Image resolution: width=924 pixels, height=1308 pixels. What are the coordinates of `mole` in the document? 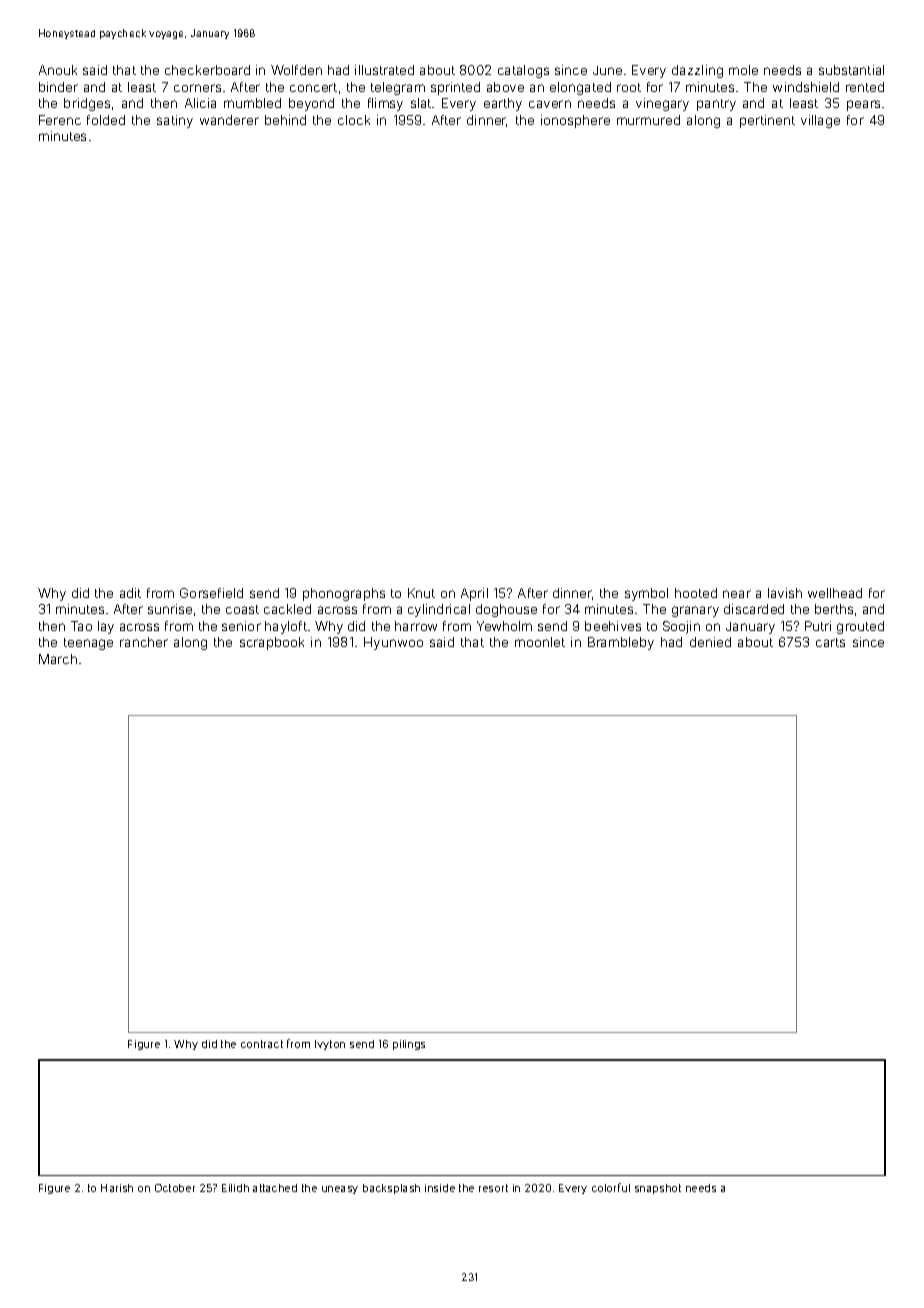 It's located at (743, 70).
